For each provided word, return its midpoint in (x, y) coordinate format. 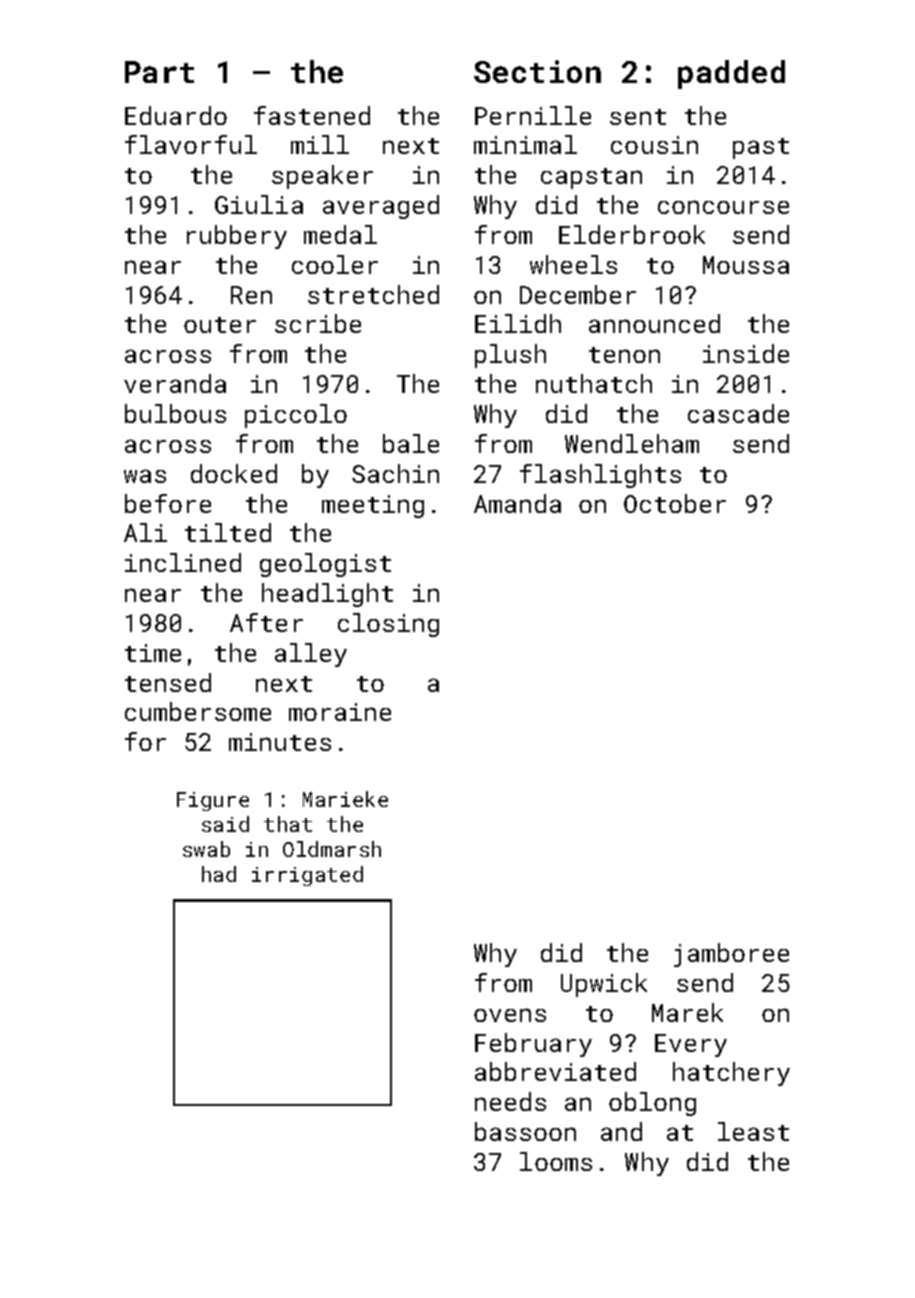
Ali (145, 532)
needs (510, 1101)
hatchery (731, 1074)
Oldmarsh (332, 849)
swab (206, 849)
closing (388, 625)
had (219, 874)
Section (537, 71)
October (675, 503)
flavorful (191, 144)
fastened (312, 115)
